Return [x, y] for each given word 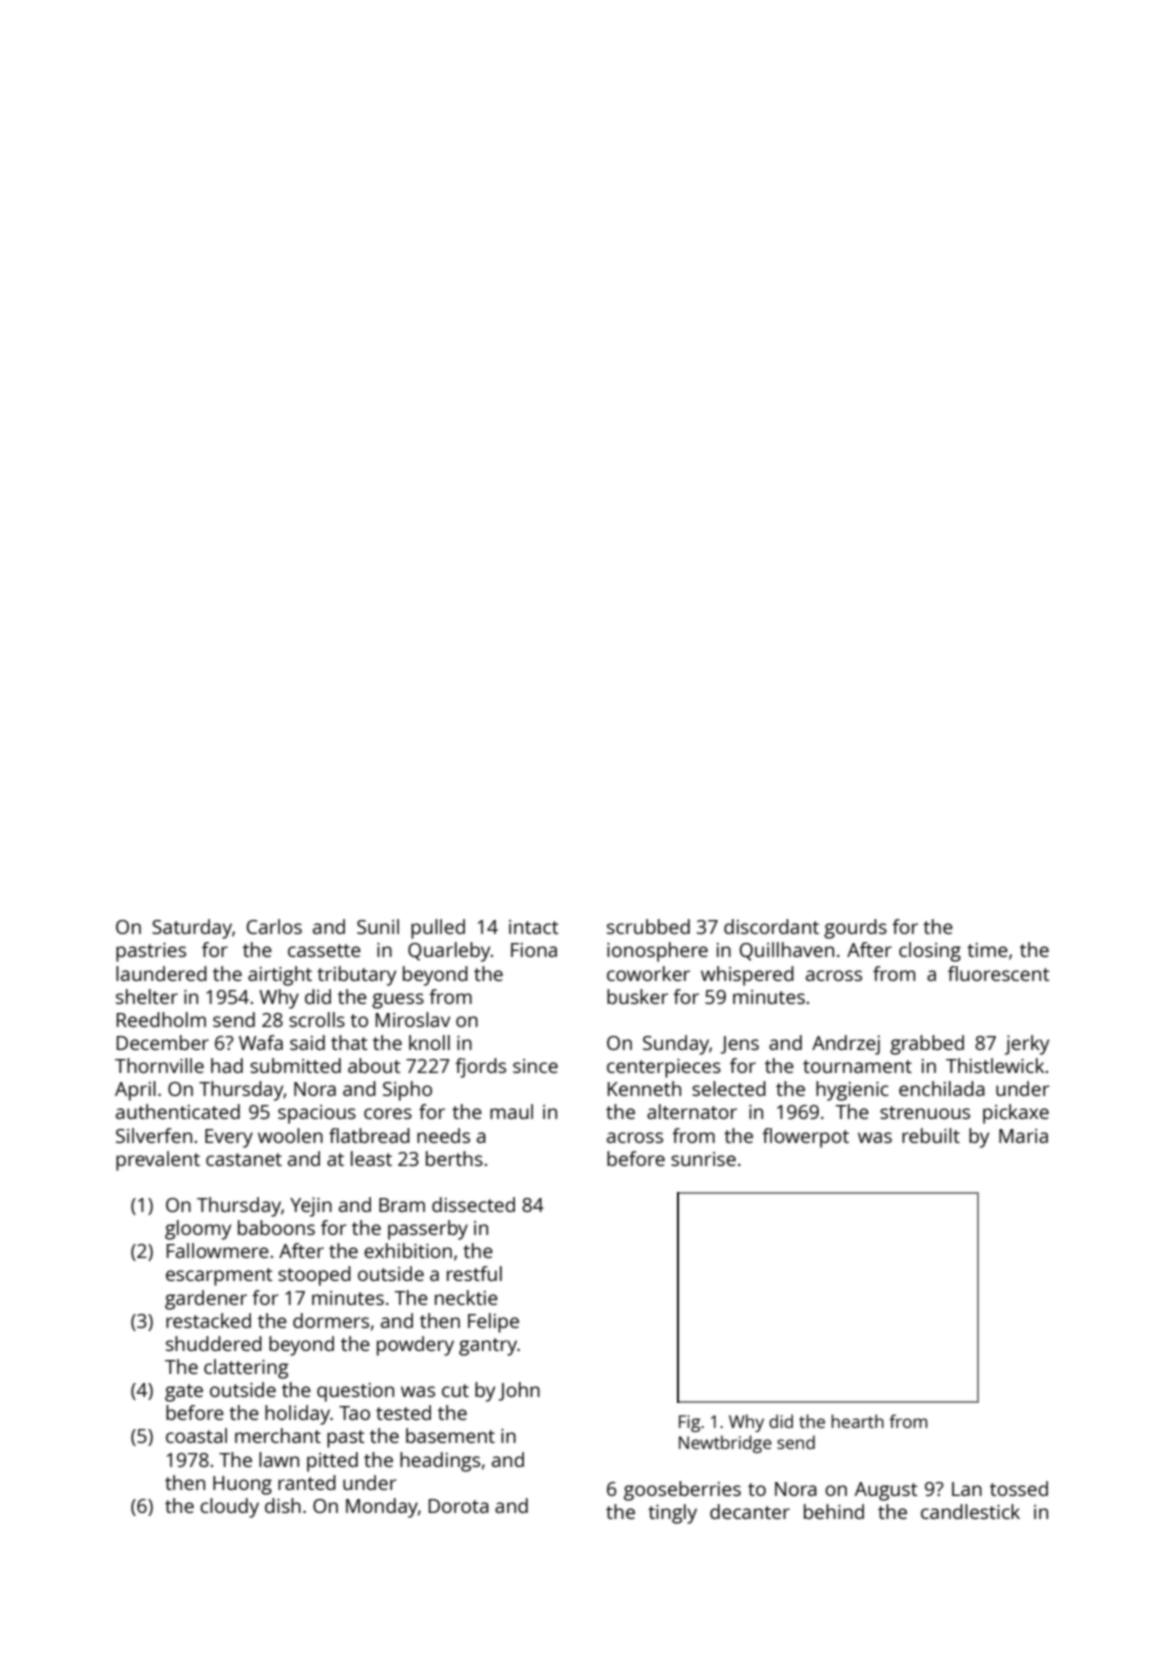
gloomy [198, 1230]
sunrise [703, 1159]
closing [930, 952]
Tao [354, 1413]
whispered [747, 976]
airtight [280, 976]
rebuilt [931, 1135]
